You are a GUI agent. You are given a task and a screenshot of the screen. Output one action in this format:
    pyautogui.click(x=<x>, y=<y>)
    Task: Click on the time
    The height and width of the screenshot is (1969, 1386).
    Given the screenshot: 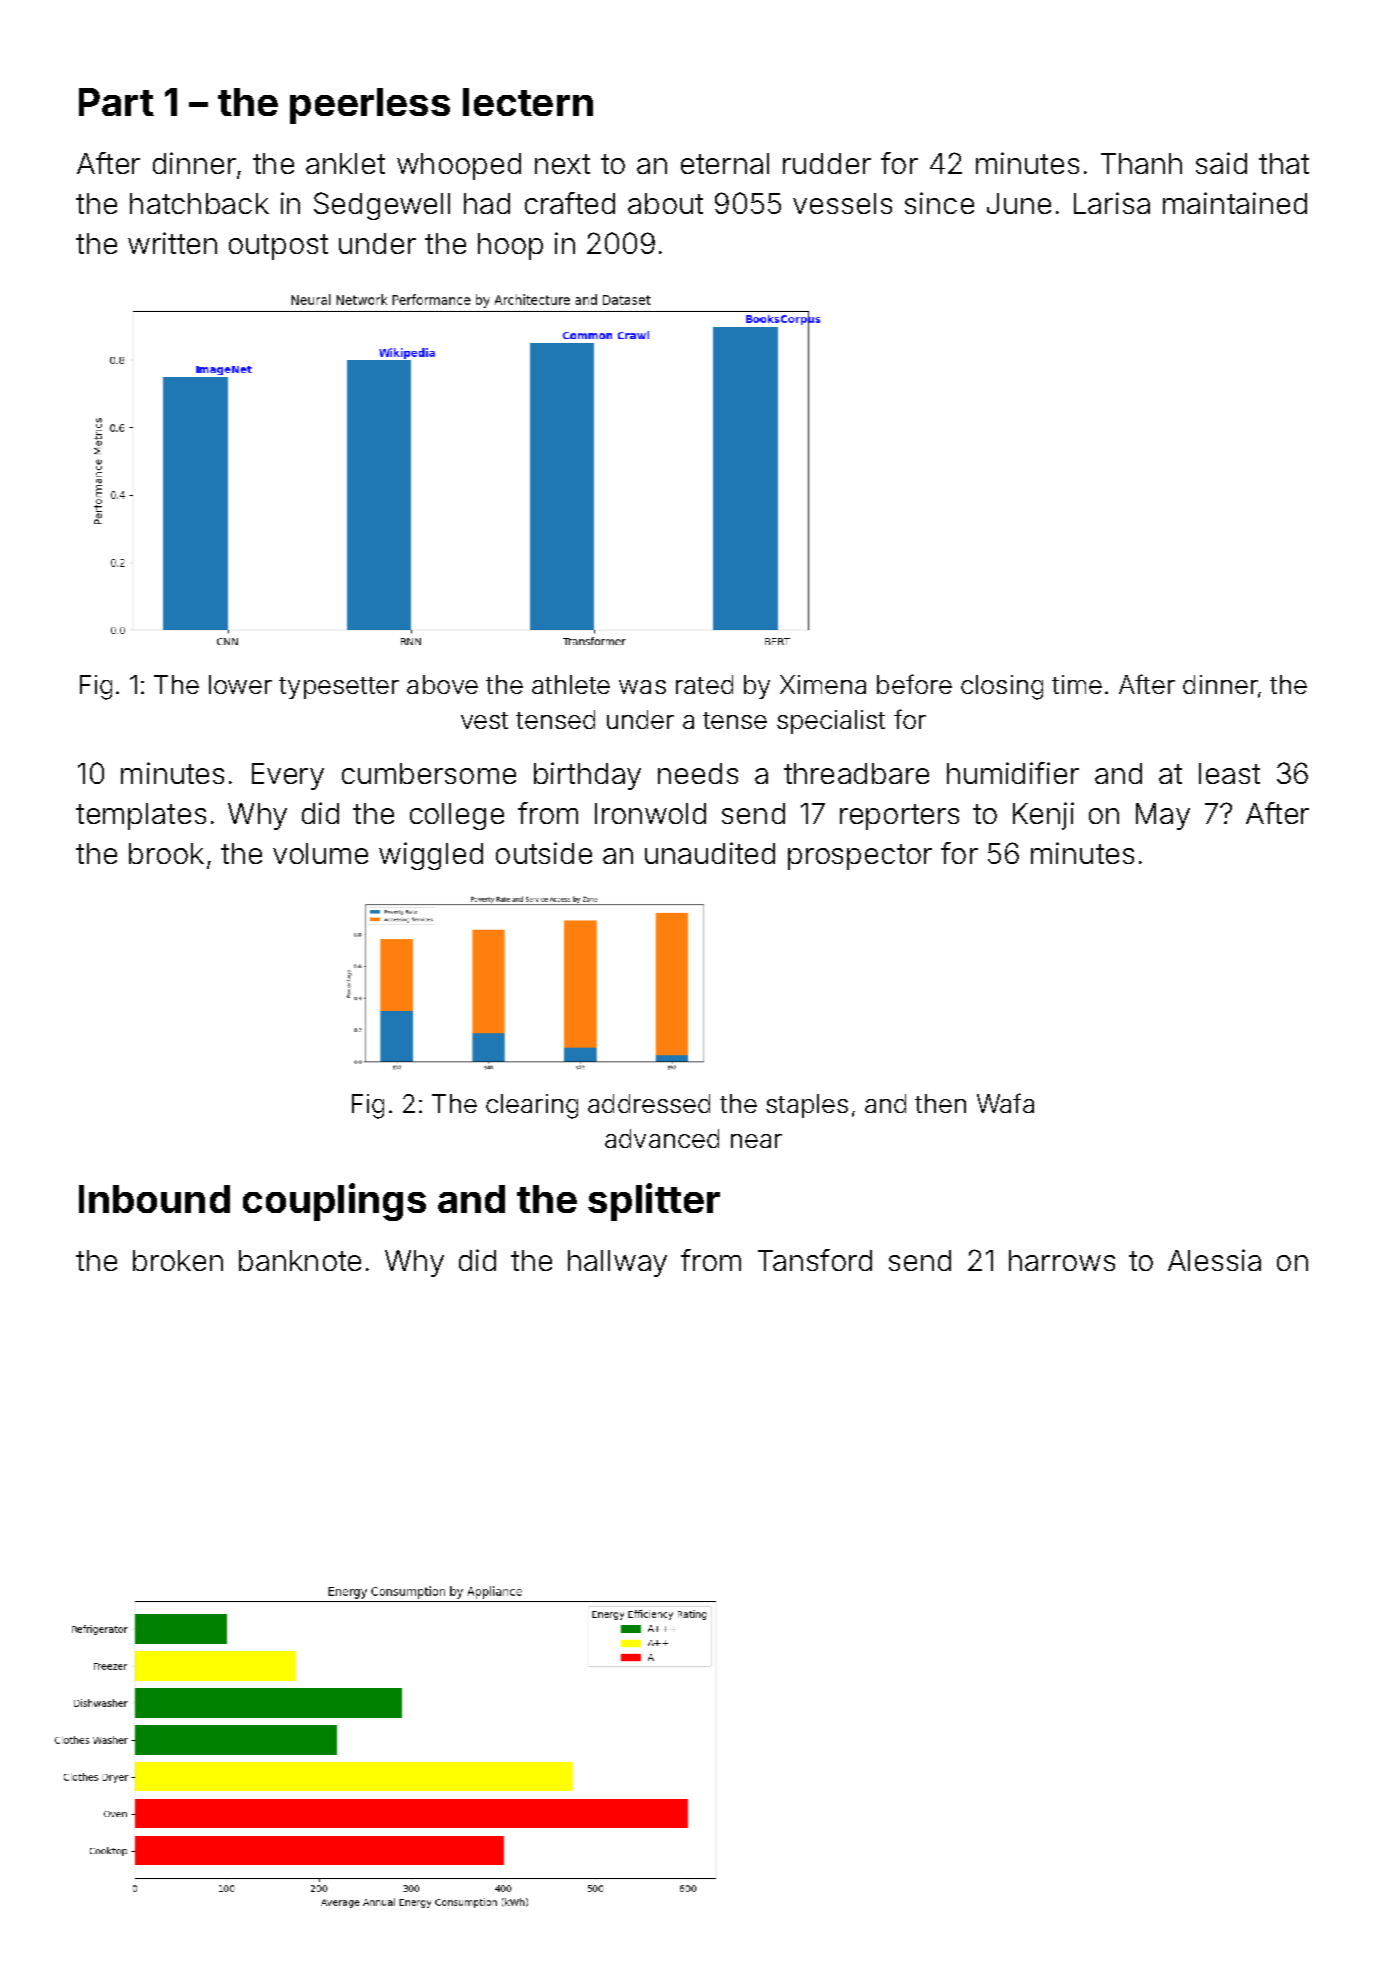 What is the action you would take?
    pyautogui.click(x=1077, y=684)
